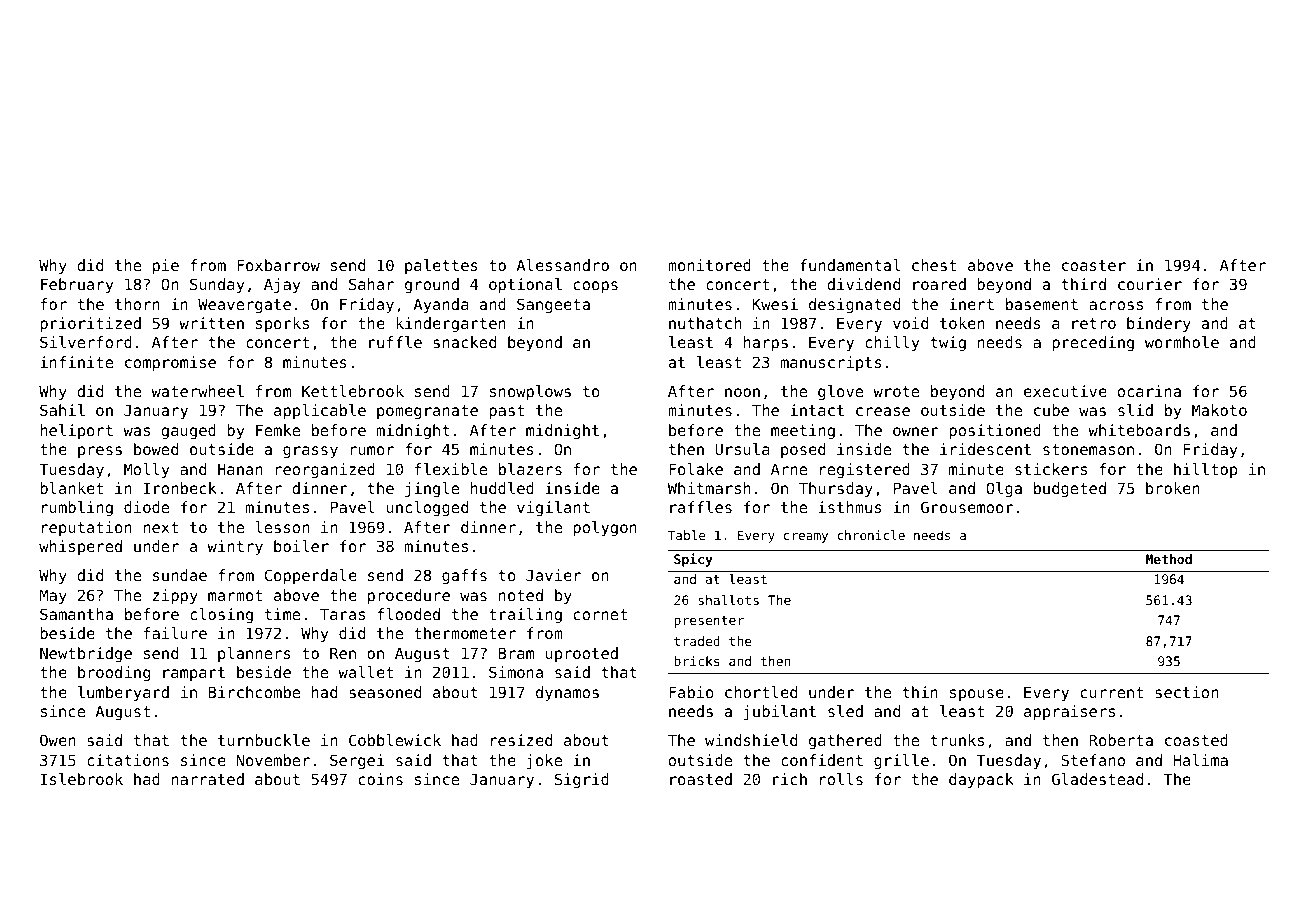 The width and height of the screenshot is (1308, 924). What do you see at coordinates (691, 692) in the screenshot?
I see `Fabio` at bounding box center [691, 692].
